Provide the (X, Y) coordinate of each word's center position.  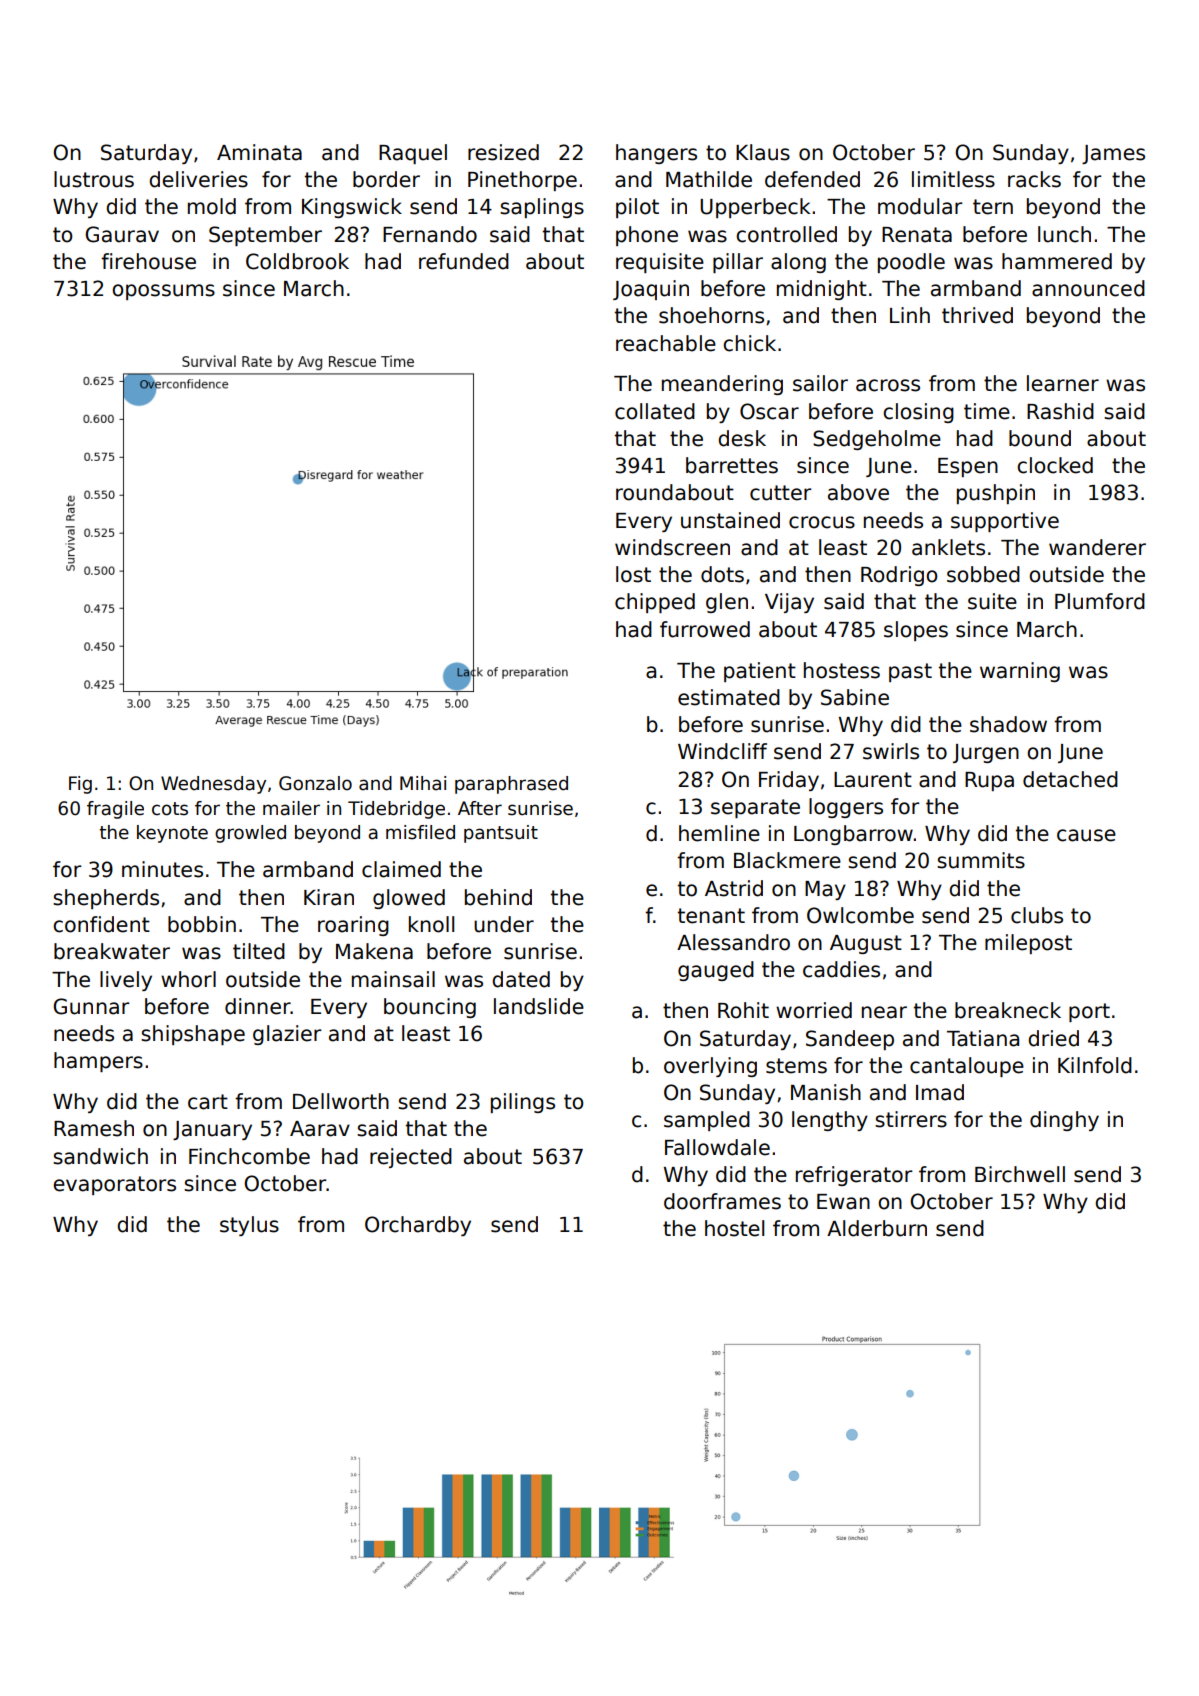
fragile (115, 810)
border (386, 179)
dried (1053, 1038)
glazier (287, 1035)
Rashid (1060, 411)
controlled (786, 234)
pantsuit (501, 834)
